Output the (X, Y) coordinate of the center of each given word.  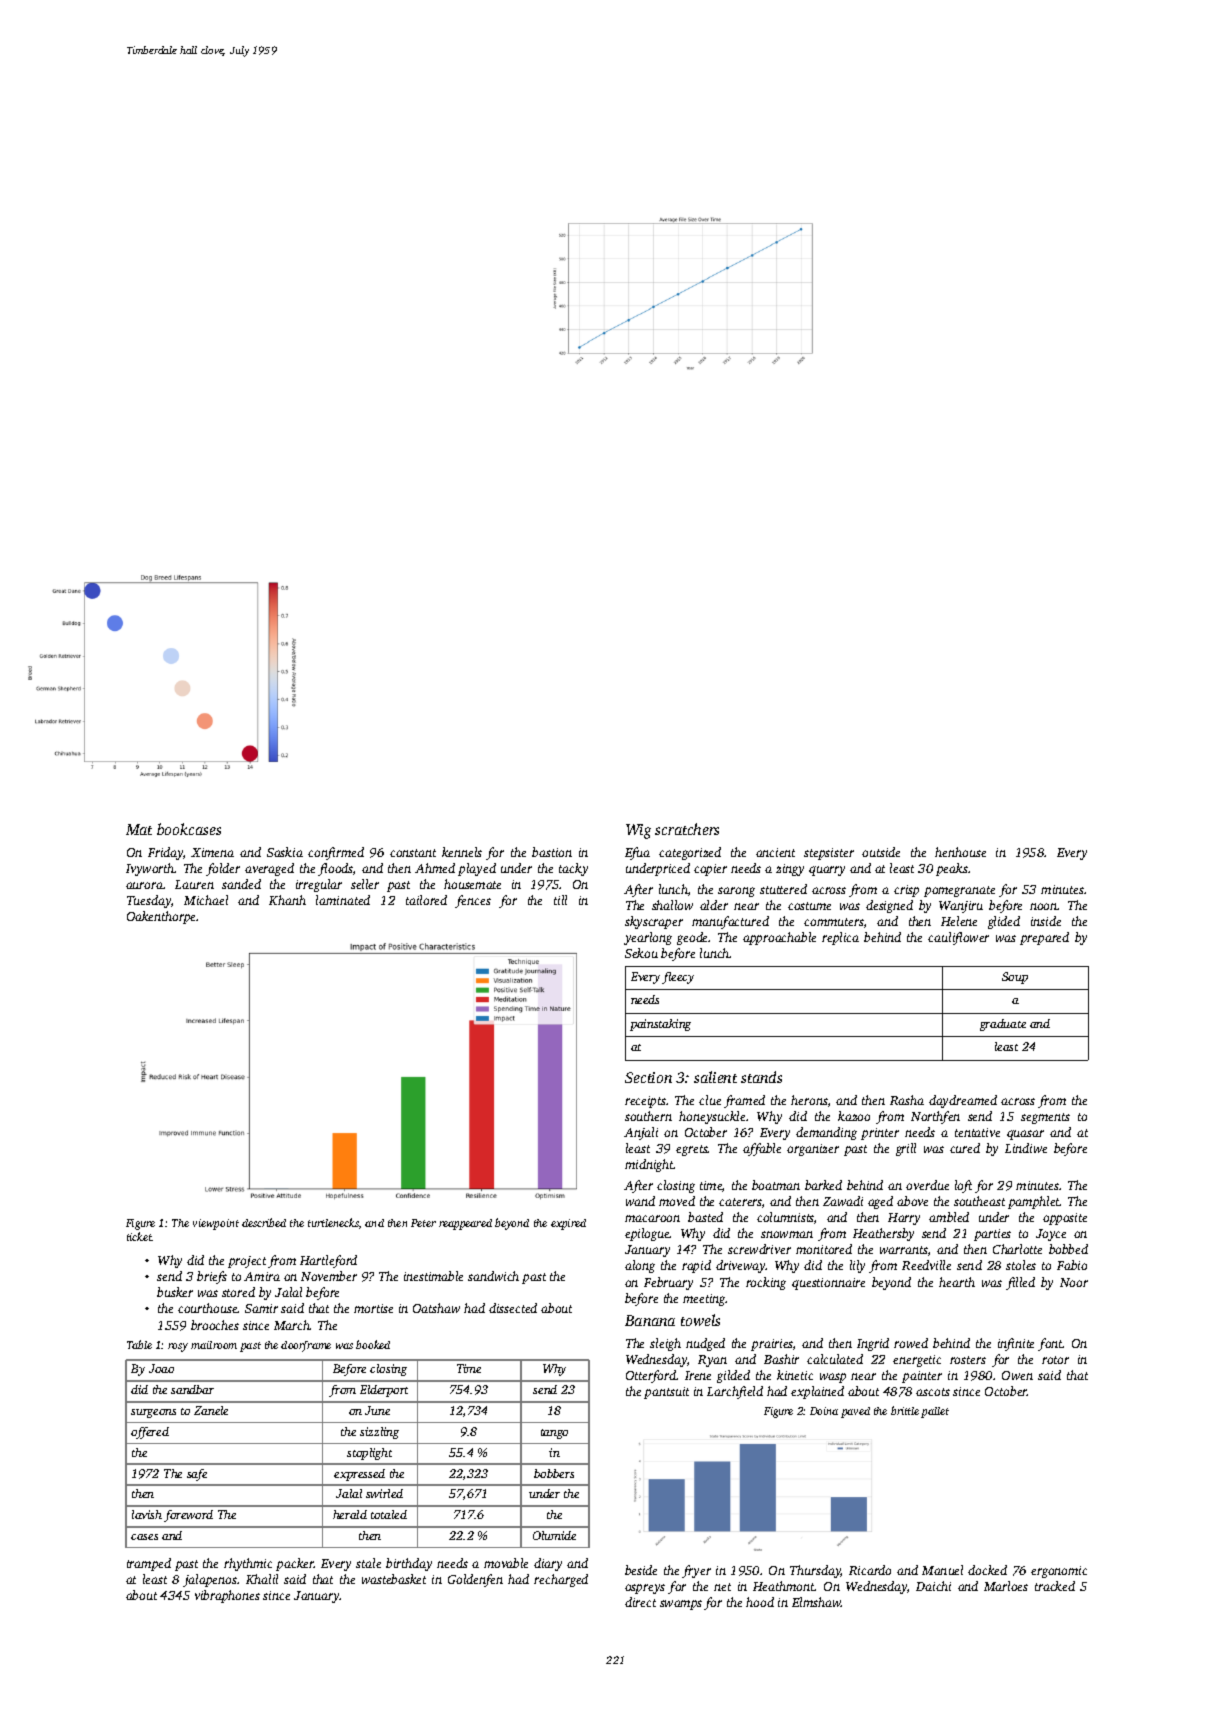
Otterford (651, 1376)
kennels (462, 852)
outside (881, 852)
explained (817, 1392)
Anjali (641, 1133)
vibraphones (227, 1596)
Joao (161, 1368)
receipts (645, 1102)
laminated (343, 900)
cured (965, 1148)
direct (640, 1602)
